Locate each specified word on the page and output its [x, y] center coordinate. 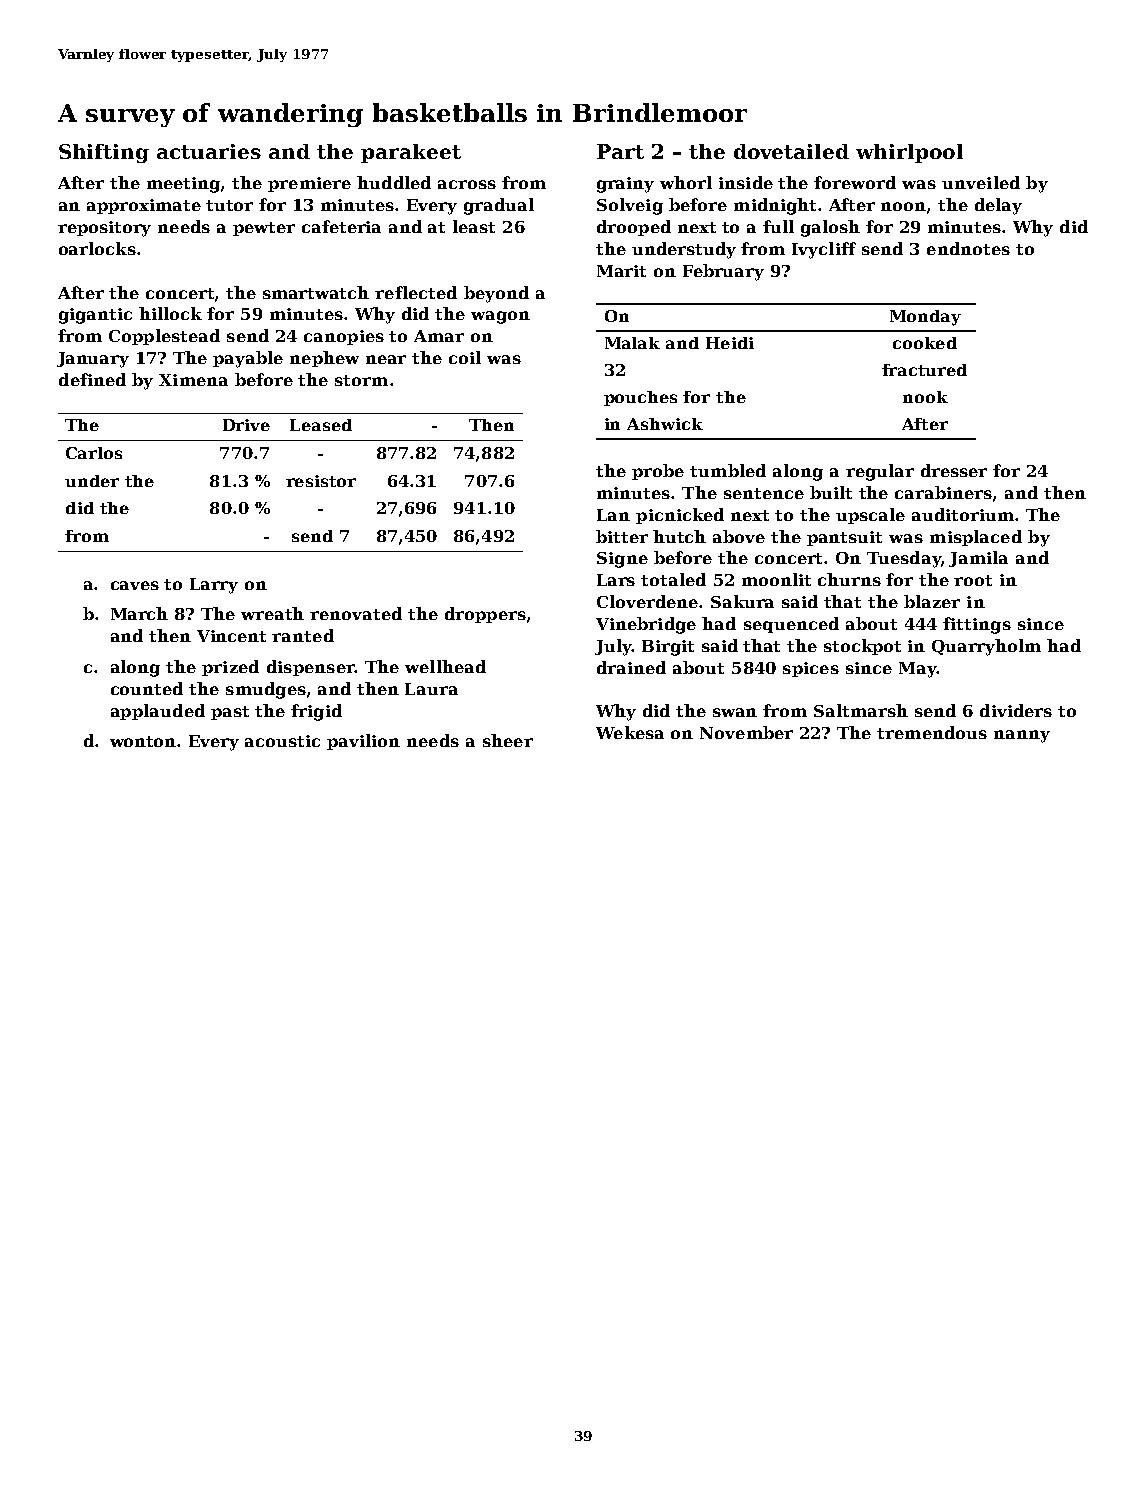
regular [880, 472]
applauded [158, 712]
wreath [272, 613]
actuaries [209, 151]
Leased [321, 425]
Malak [632, 343]
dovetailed [791, 151]
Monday [925, 318]
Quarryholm [986, 647]
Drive [246, 425]
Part [620, 151]
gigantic [95, 316]
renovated [356, 613]
